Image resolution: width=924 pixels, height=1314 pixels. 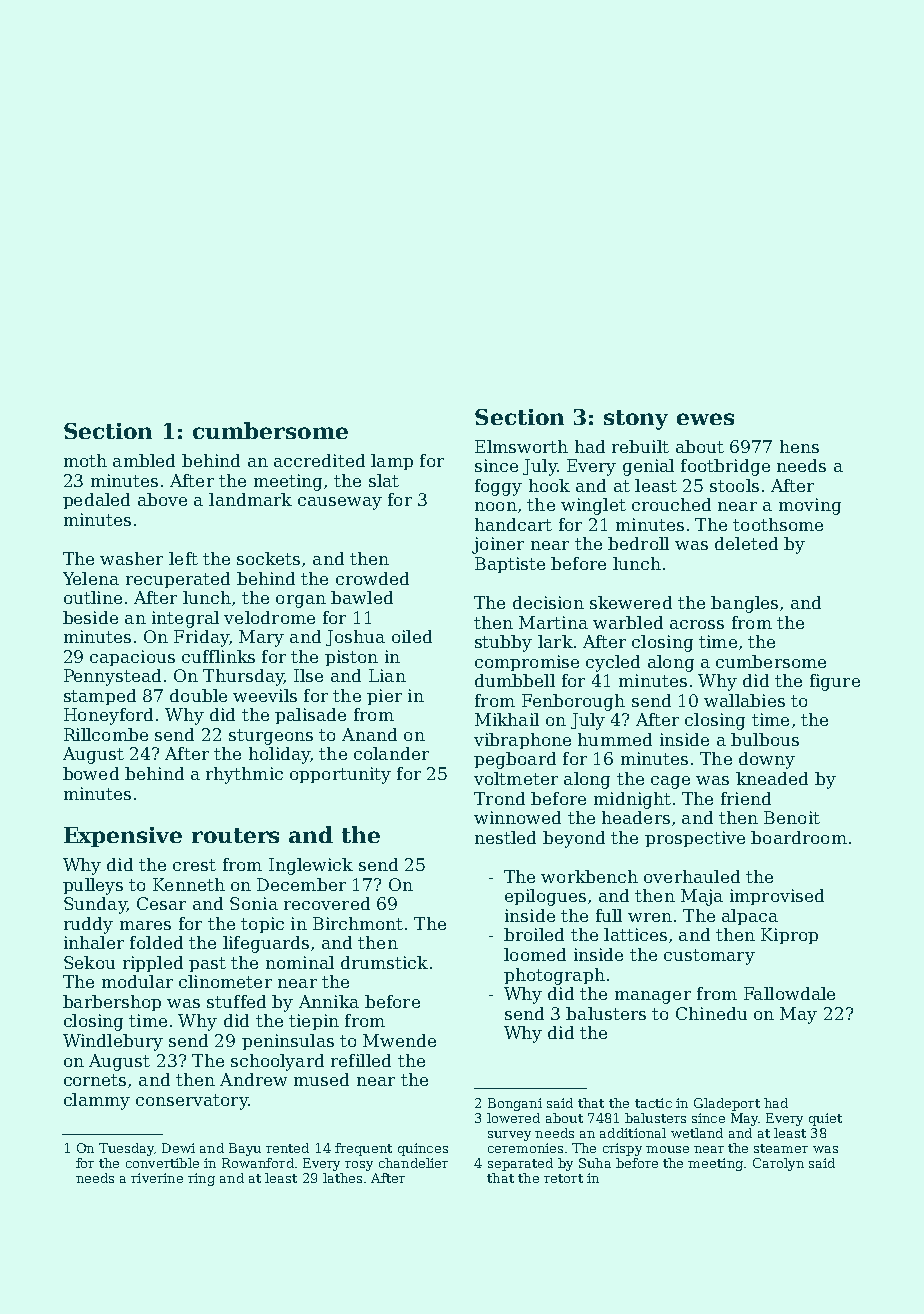 I want to click on moth, so click(x=85, y=460).
